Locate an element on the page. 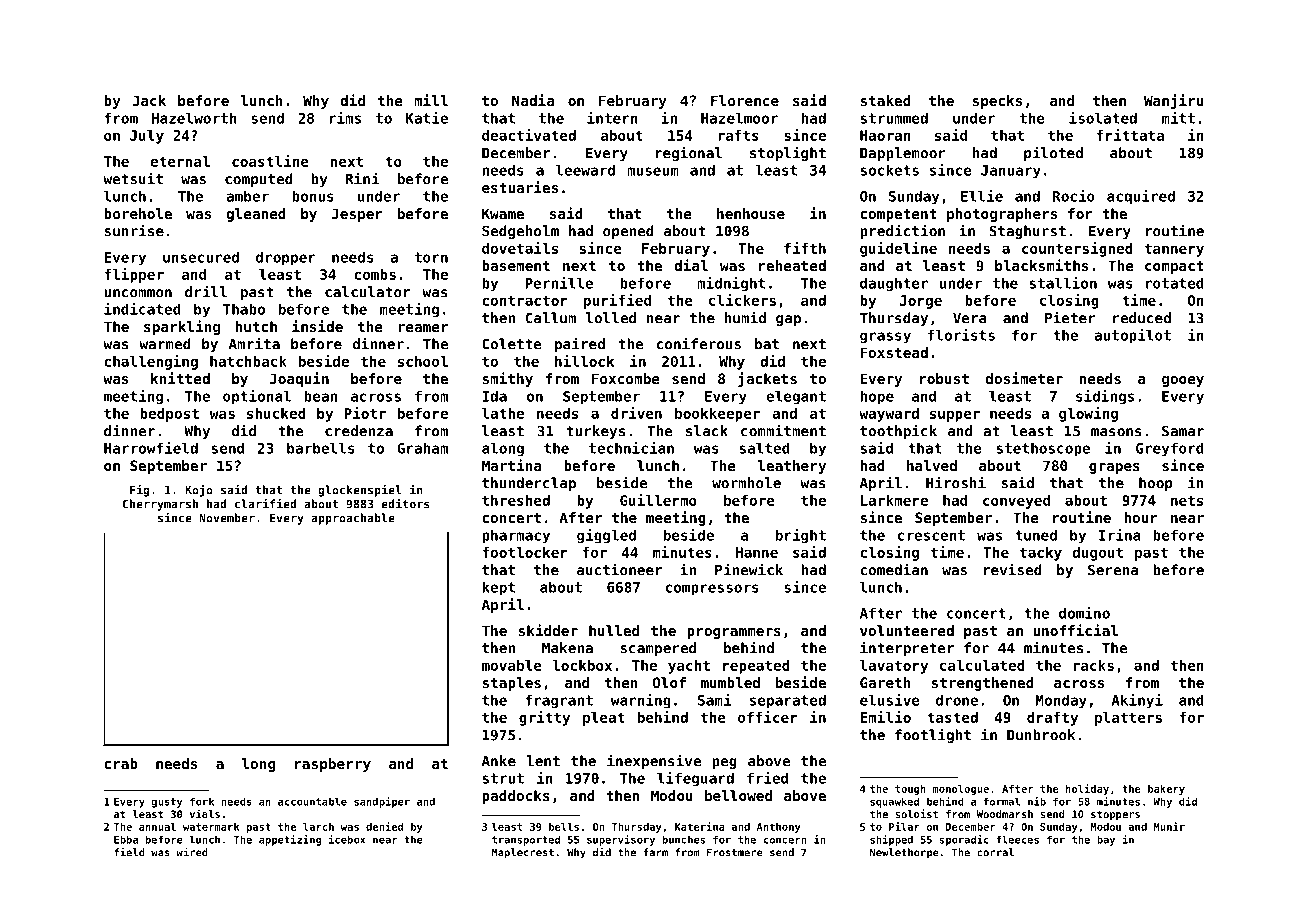 The height and width of the document is (924, 1308). halved is located at coordinates (932, 465).
